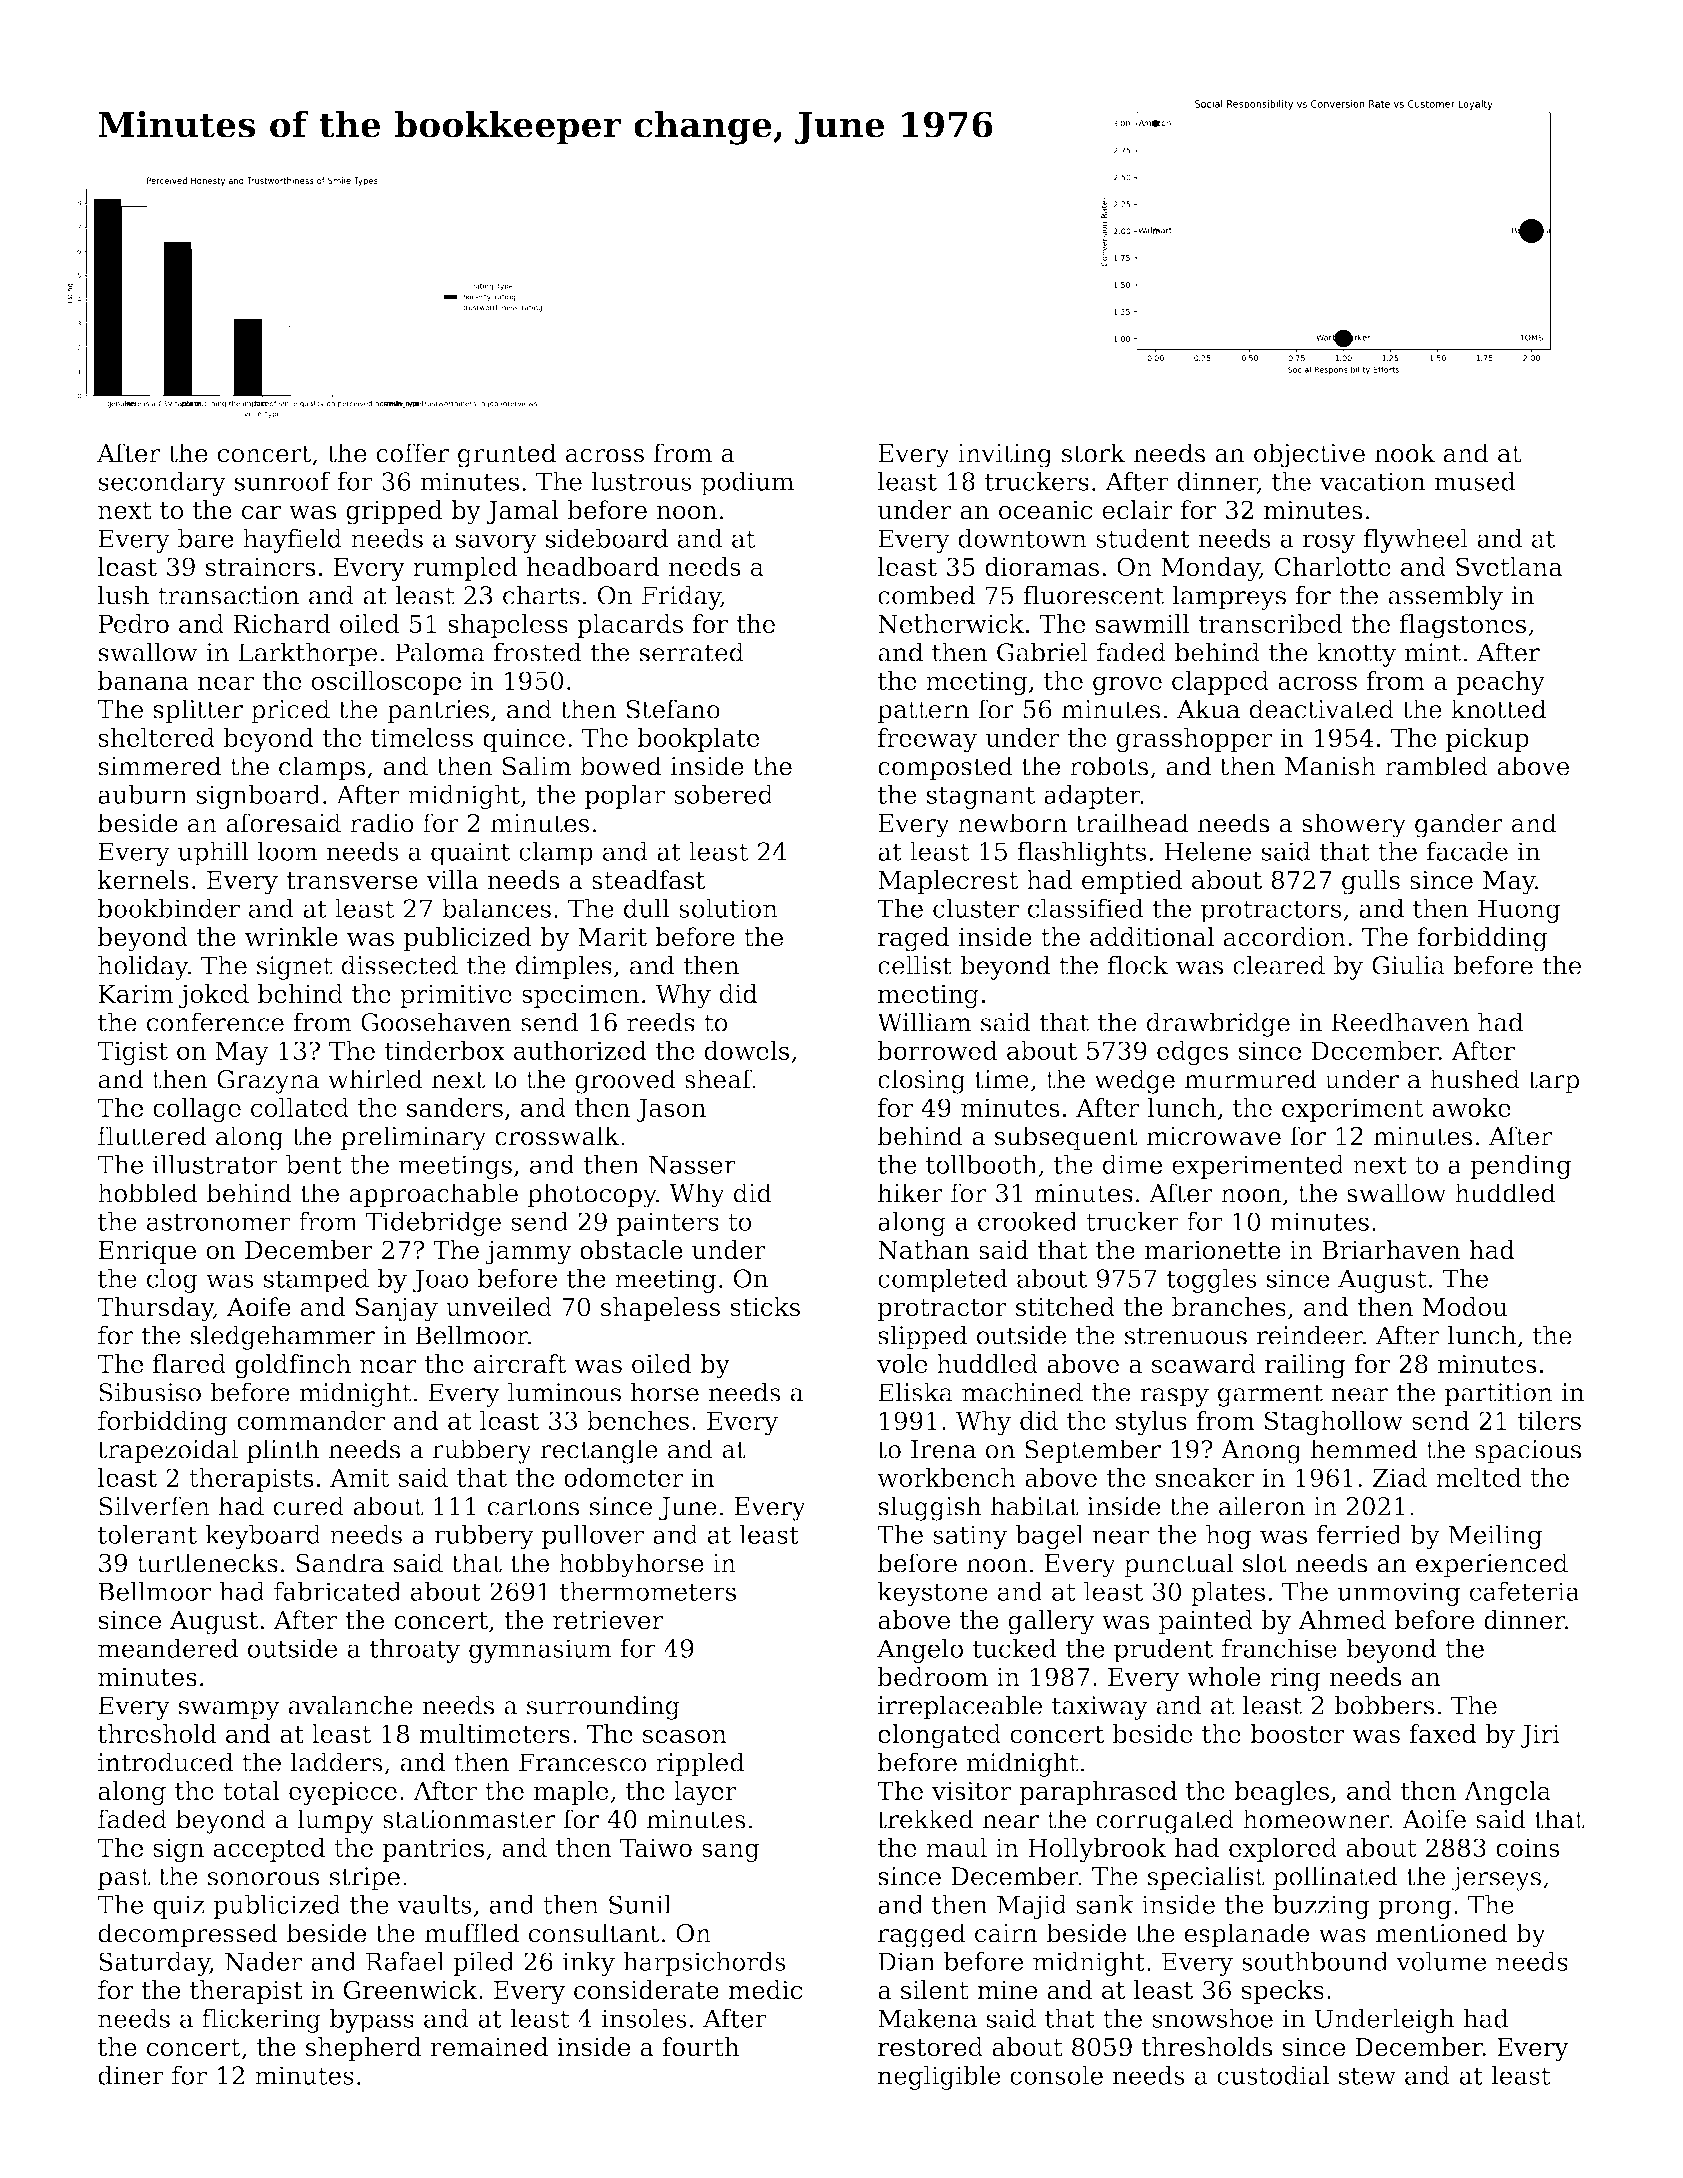 The height and width of the image is (2178, 1683). I want to click on Tidebridge, so click(433, 1224).
